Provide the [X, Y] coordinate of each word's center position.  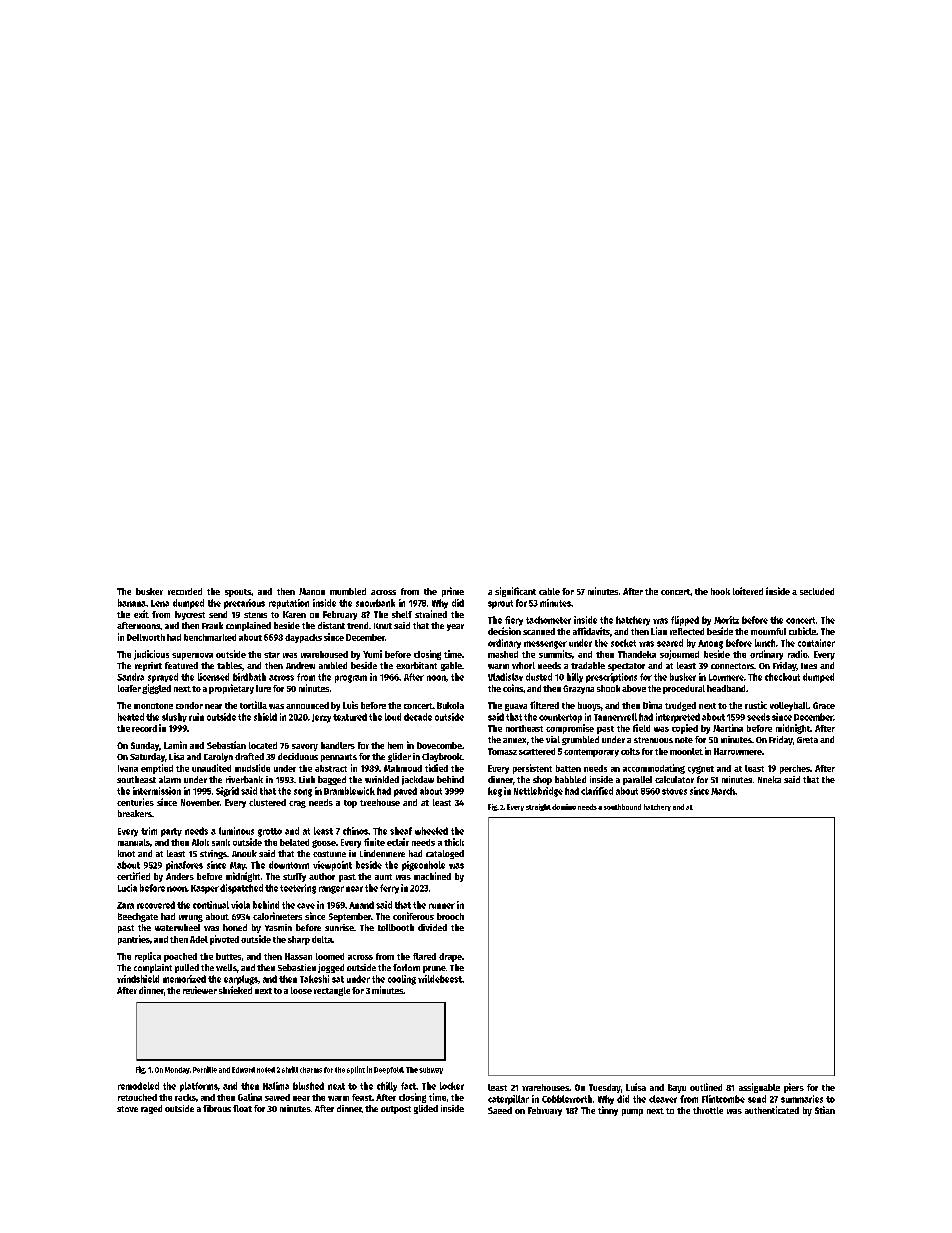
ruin [196, 717]
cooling [402, 980]
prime [453, 592]
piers [794, 1088]
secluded [817, 591]
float [242, 1108]
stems [255, 615]
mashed [503, 654]
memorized [184, 979]
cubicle [802, 631]
